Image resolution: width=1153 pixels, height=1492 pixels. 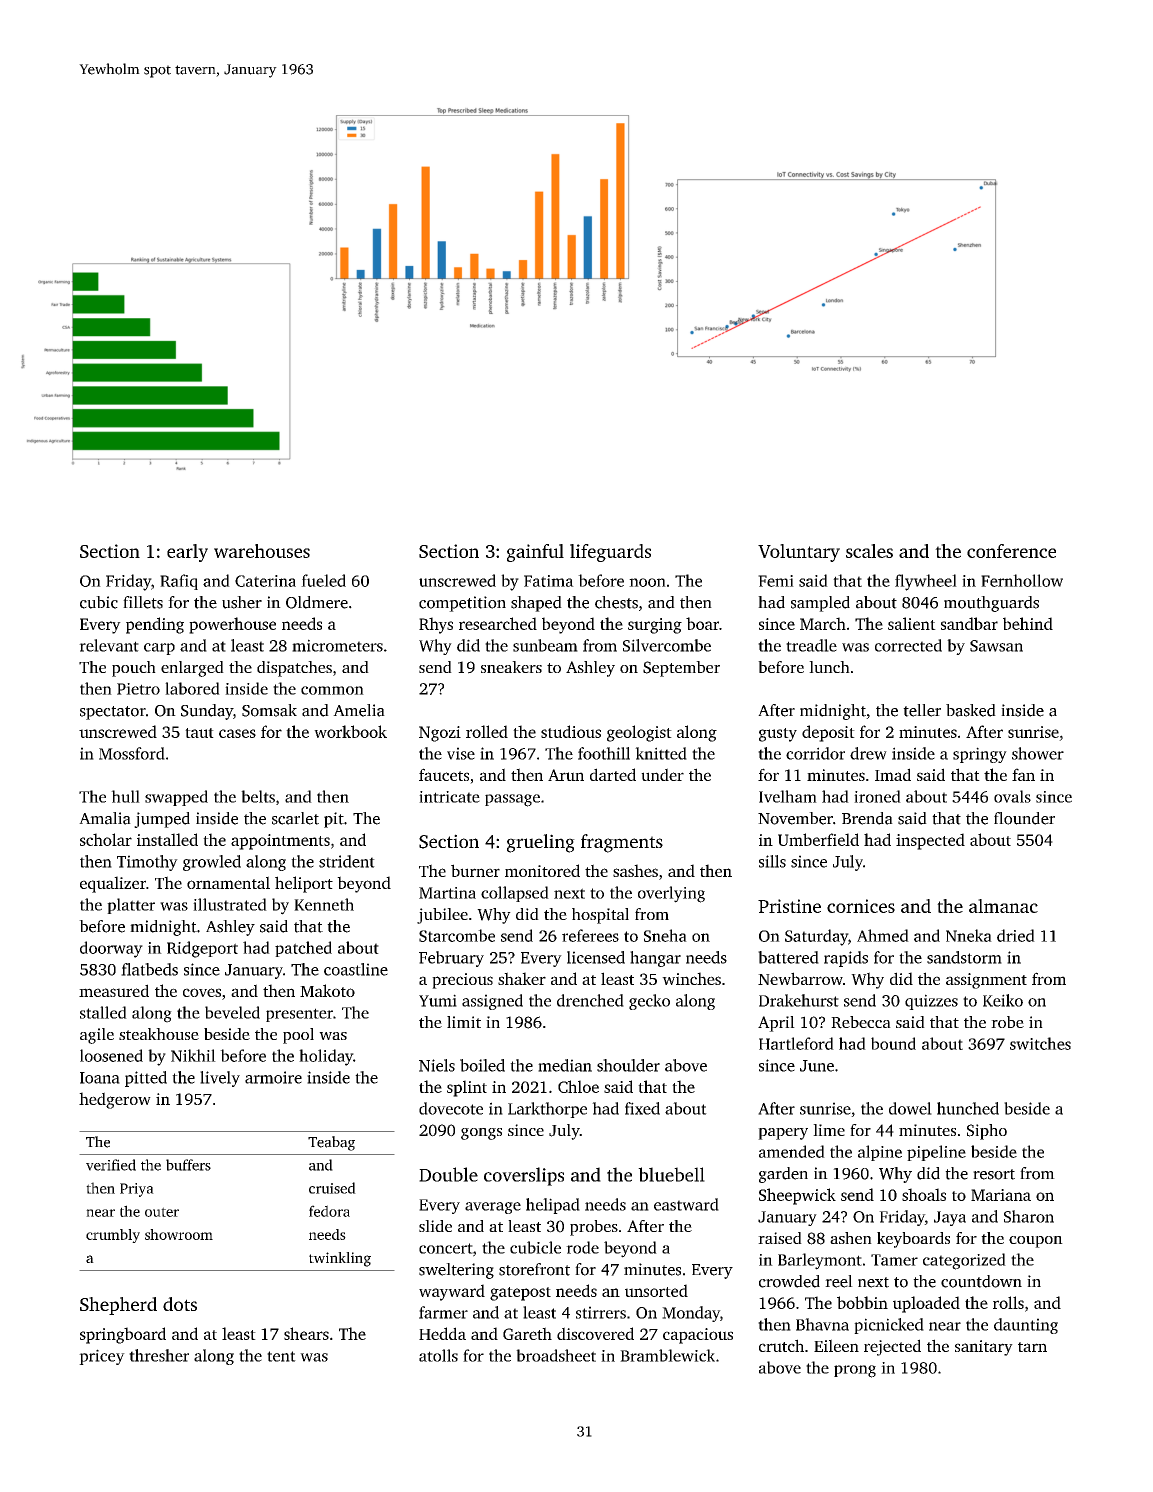 What do you see at coordinates (964, 1261) in the image?
I see `categorized` at bounding box center [964, 1261].
